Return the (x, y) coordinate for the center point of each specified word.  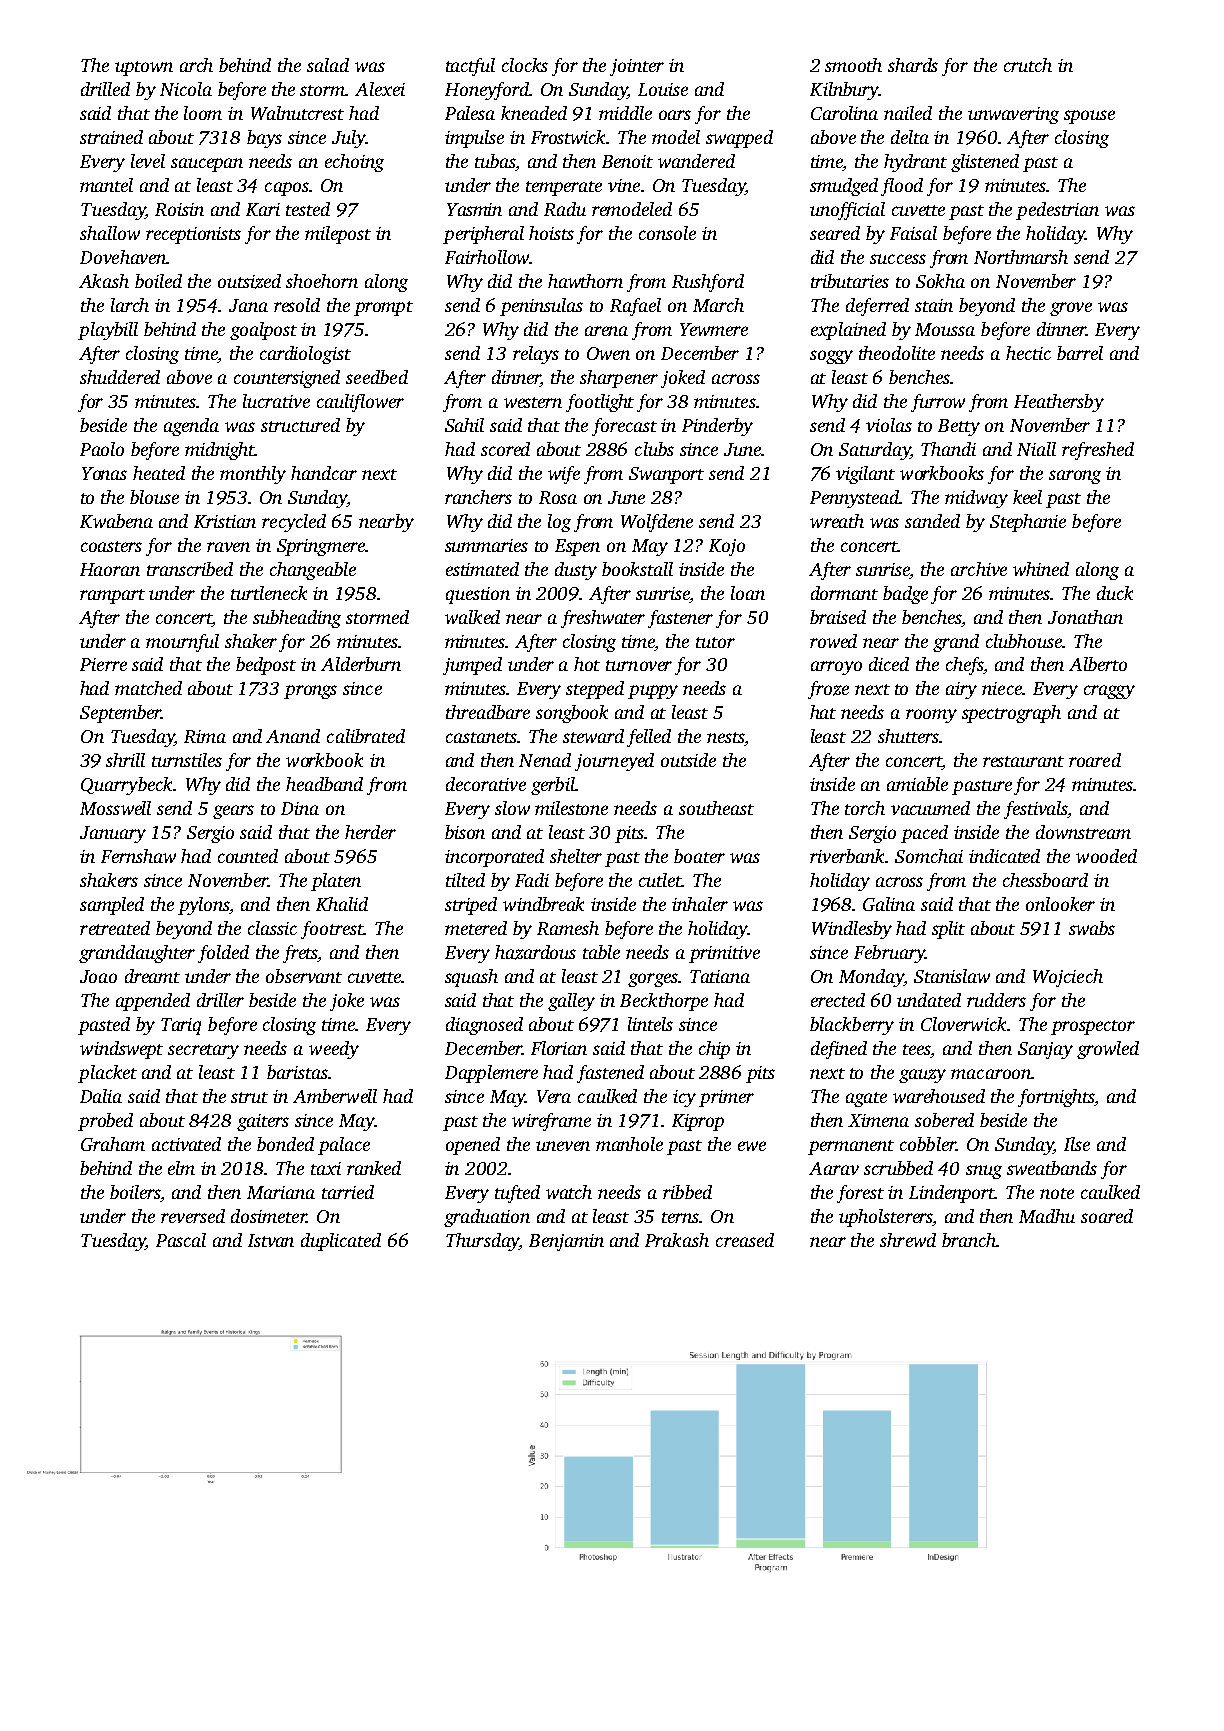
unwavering (1013, 115)
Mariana (281, 1192)
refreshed (1098, 451)
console (667, 233)
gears (233, 812)
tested (308, 209)
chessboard (1045, 880)
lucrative (276, 401)
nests (725, 737)
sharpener (619, 379)
